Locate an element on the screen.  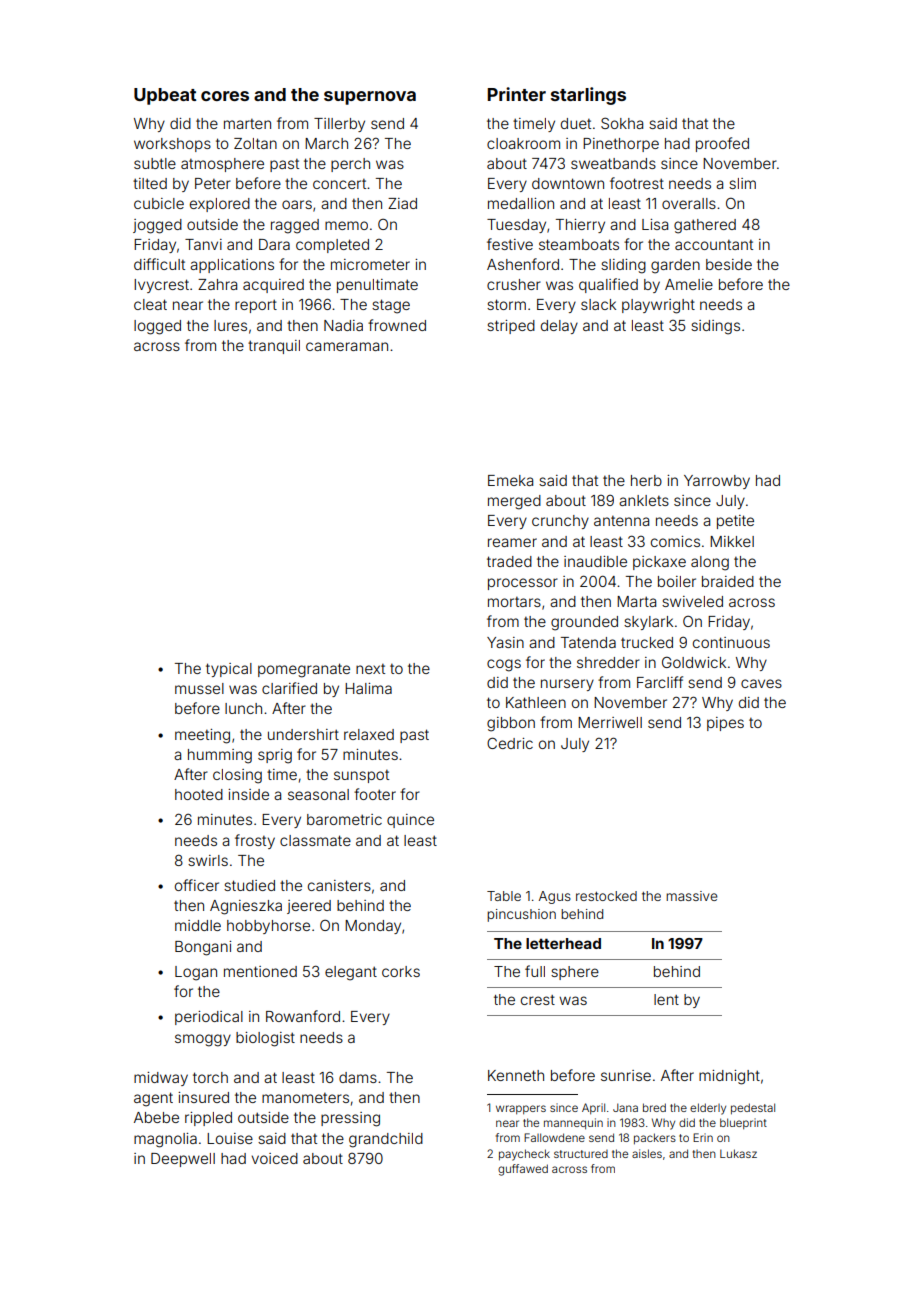
corks is located at coordinates (401, 971).
